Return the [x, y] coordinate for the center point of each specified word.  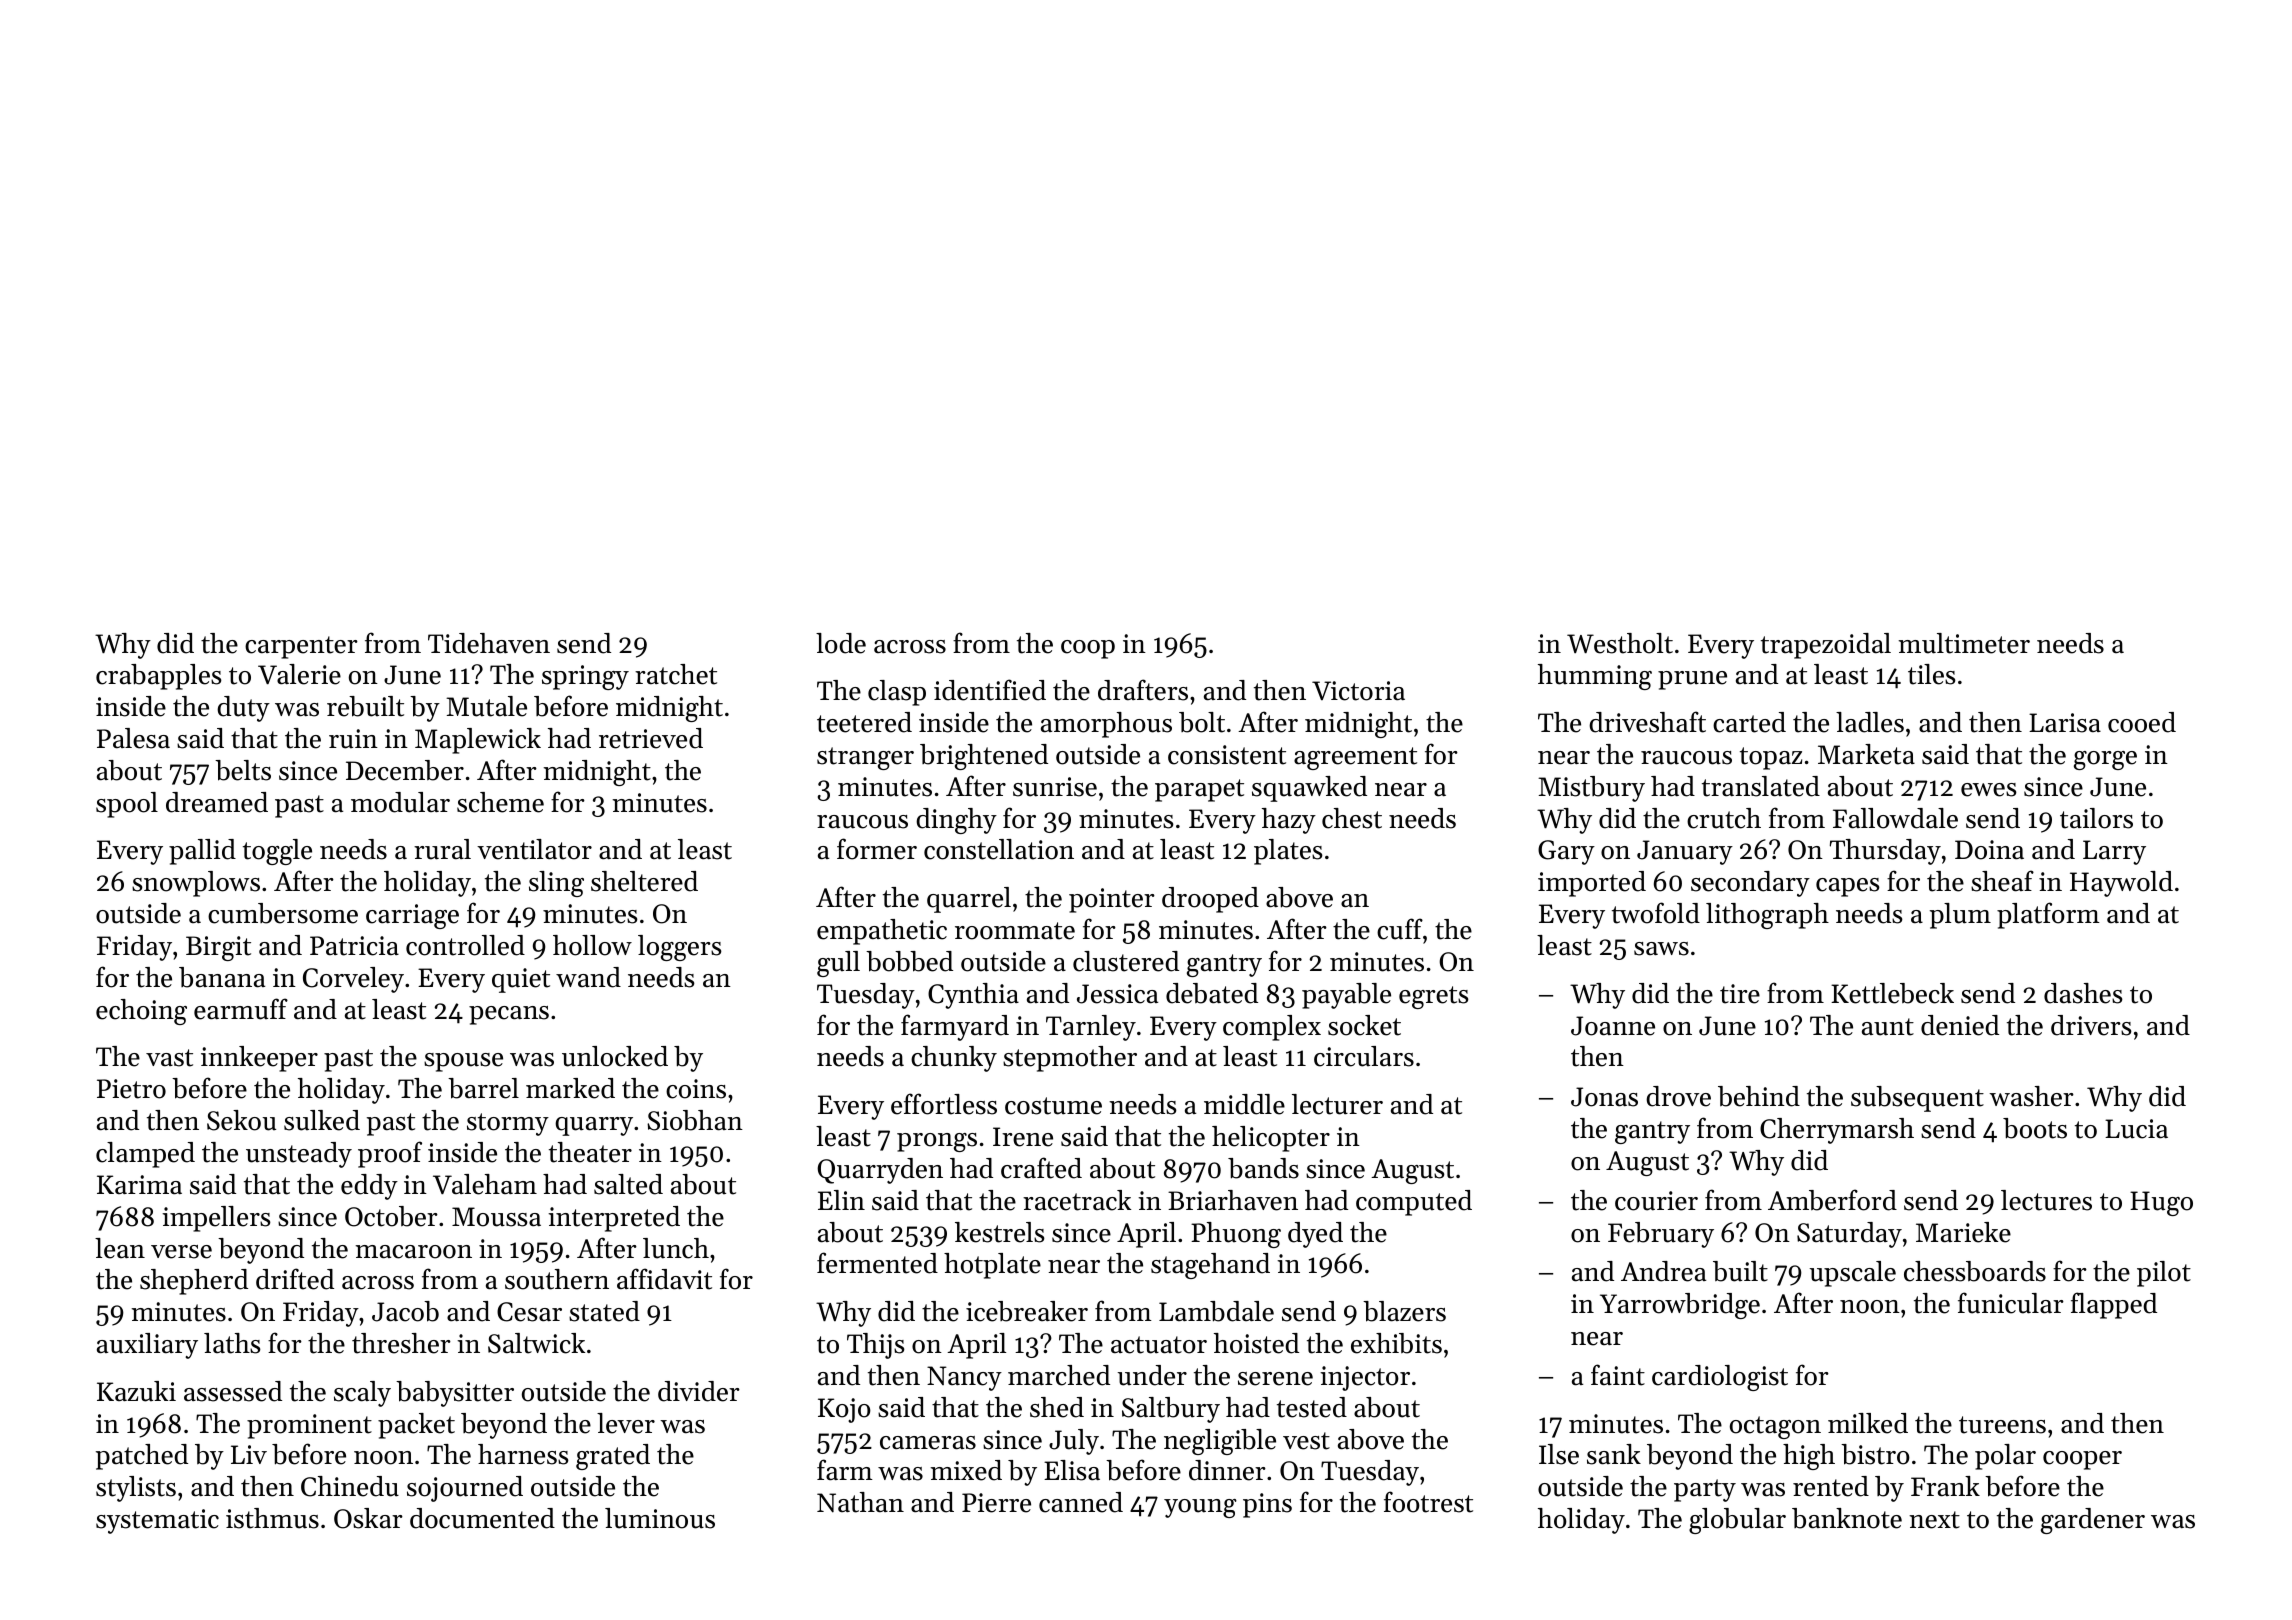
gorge [2105, 760]
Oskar [368, 1518]
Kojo [844, 1410]
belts [243, 770]
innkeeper [259, 1059]
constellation [999, 849]
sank [1614, 1454]
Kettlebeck [1892, 993]
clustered [1126, 961]
